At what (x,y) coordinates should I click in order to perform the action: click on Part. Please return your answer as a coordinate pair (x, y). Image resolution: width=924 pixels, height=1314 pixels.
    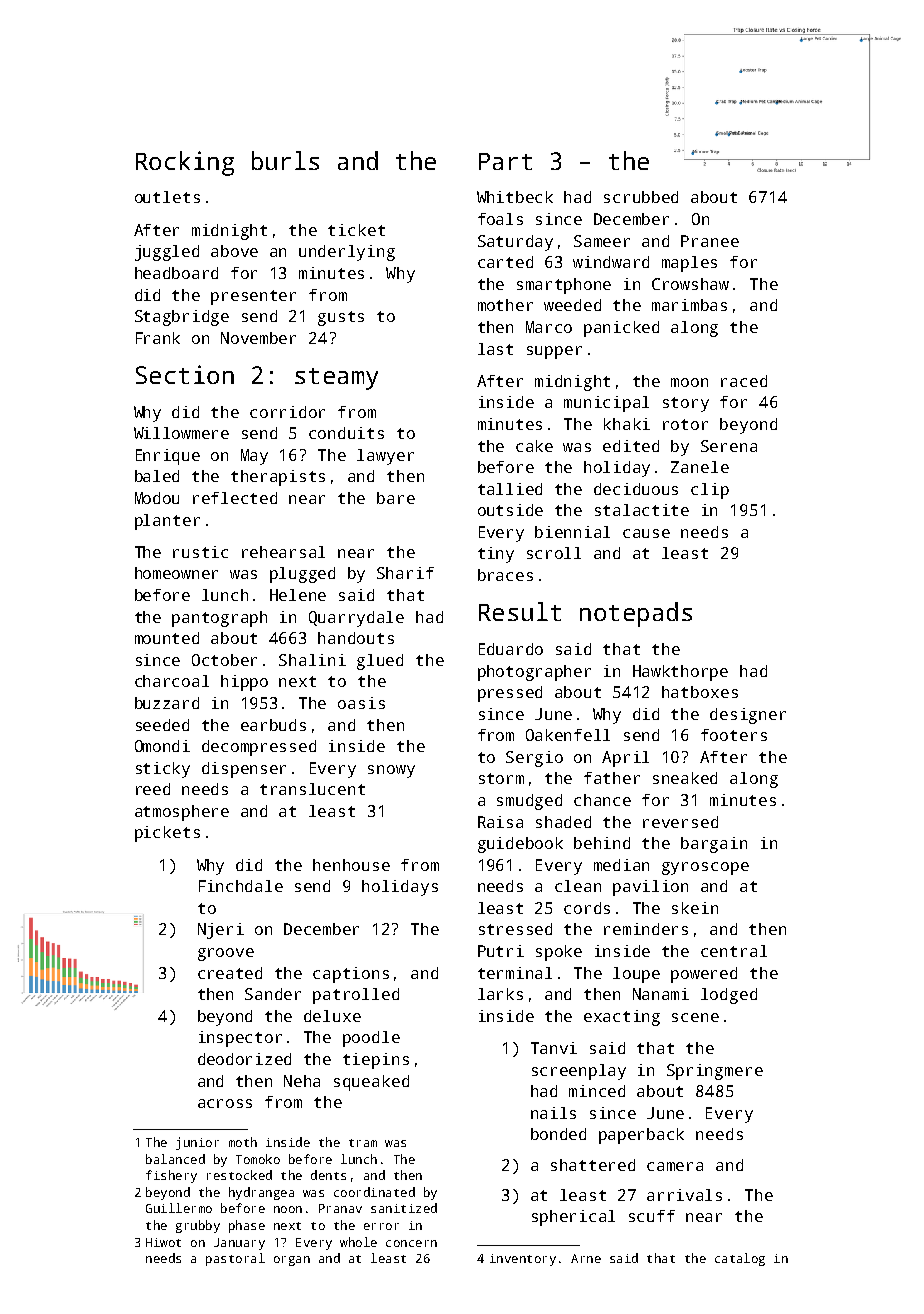
    Looking at the image, I should click on (505, 161).
